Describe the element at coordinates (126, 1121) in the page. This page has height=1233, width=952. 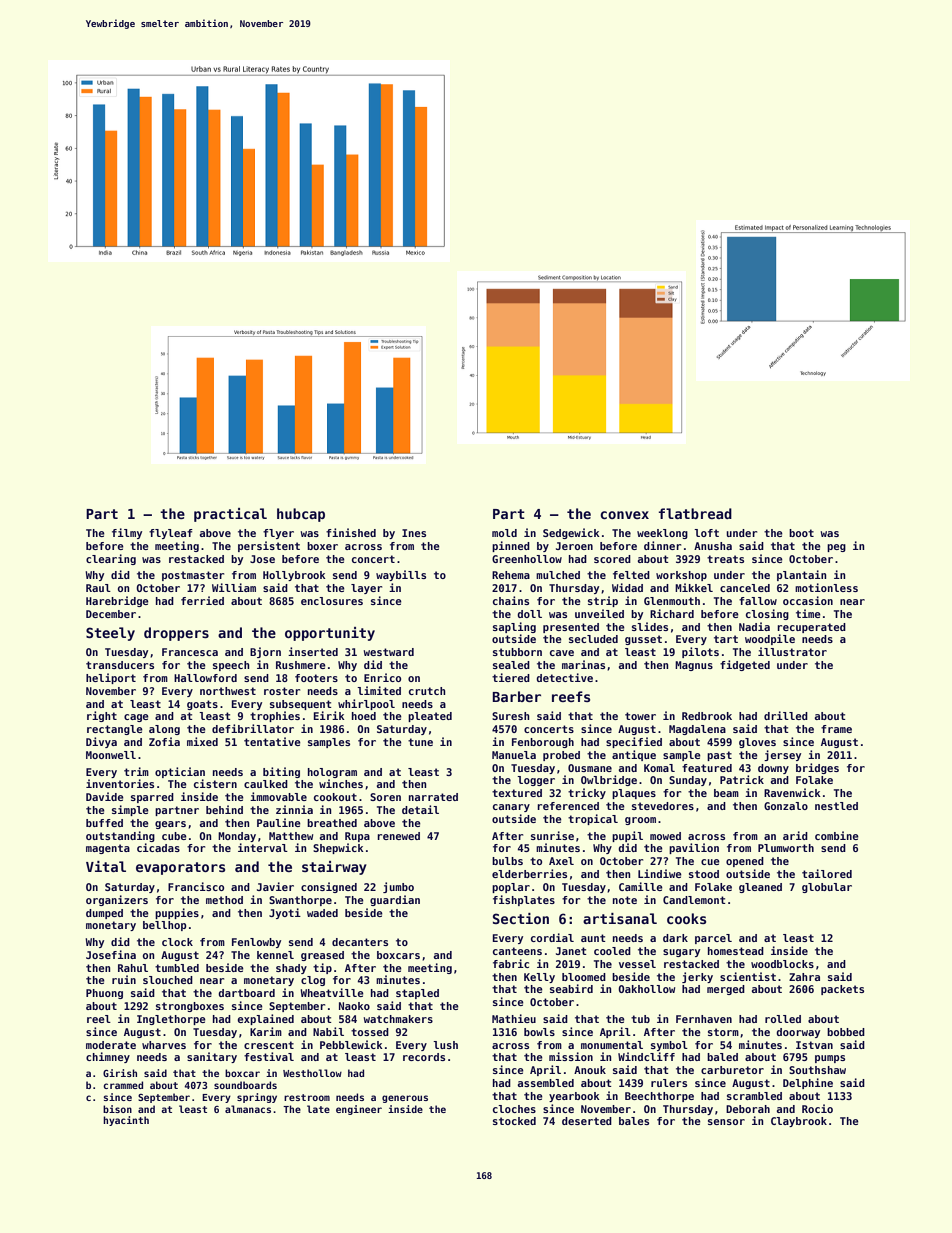
I see `hyacinth` at that location.
